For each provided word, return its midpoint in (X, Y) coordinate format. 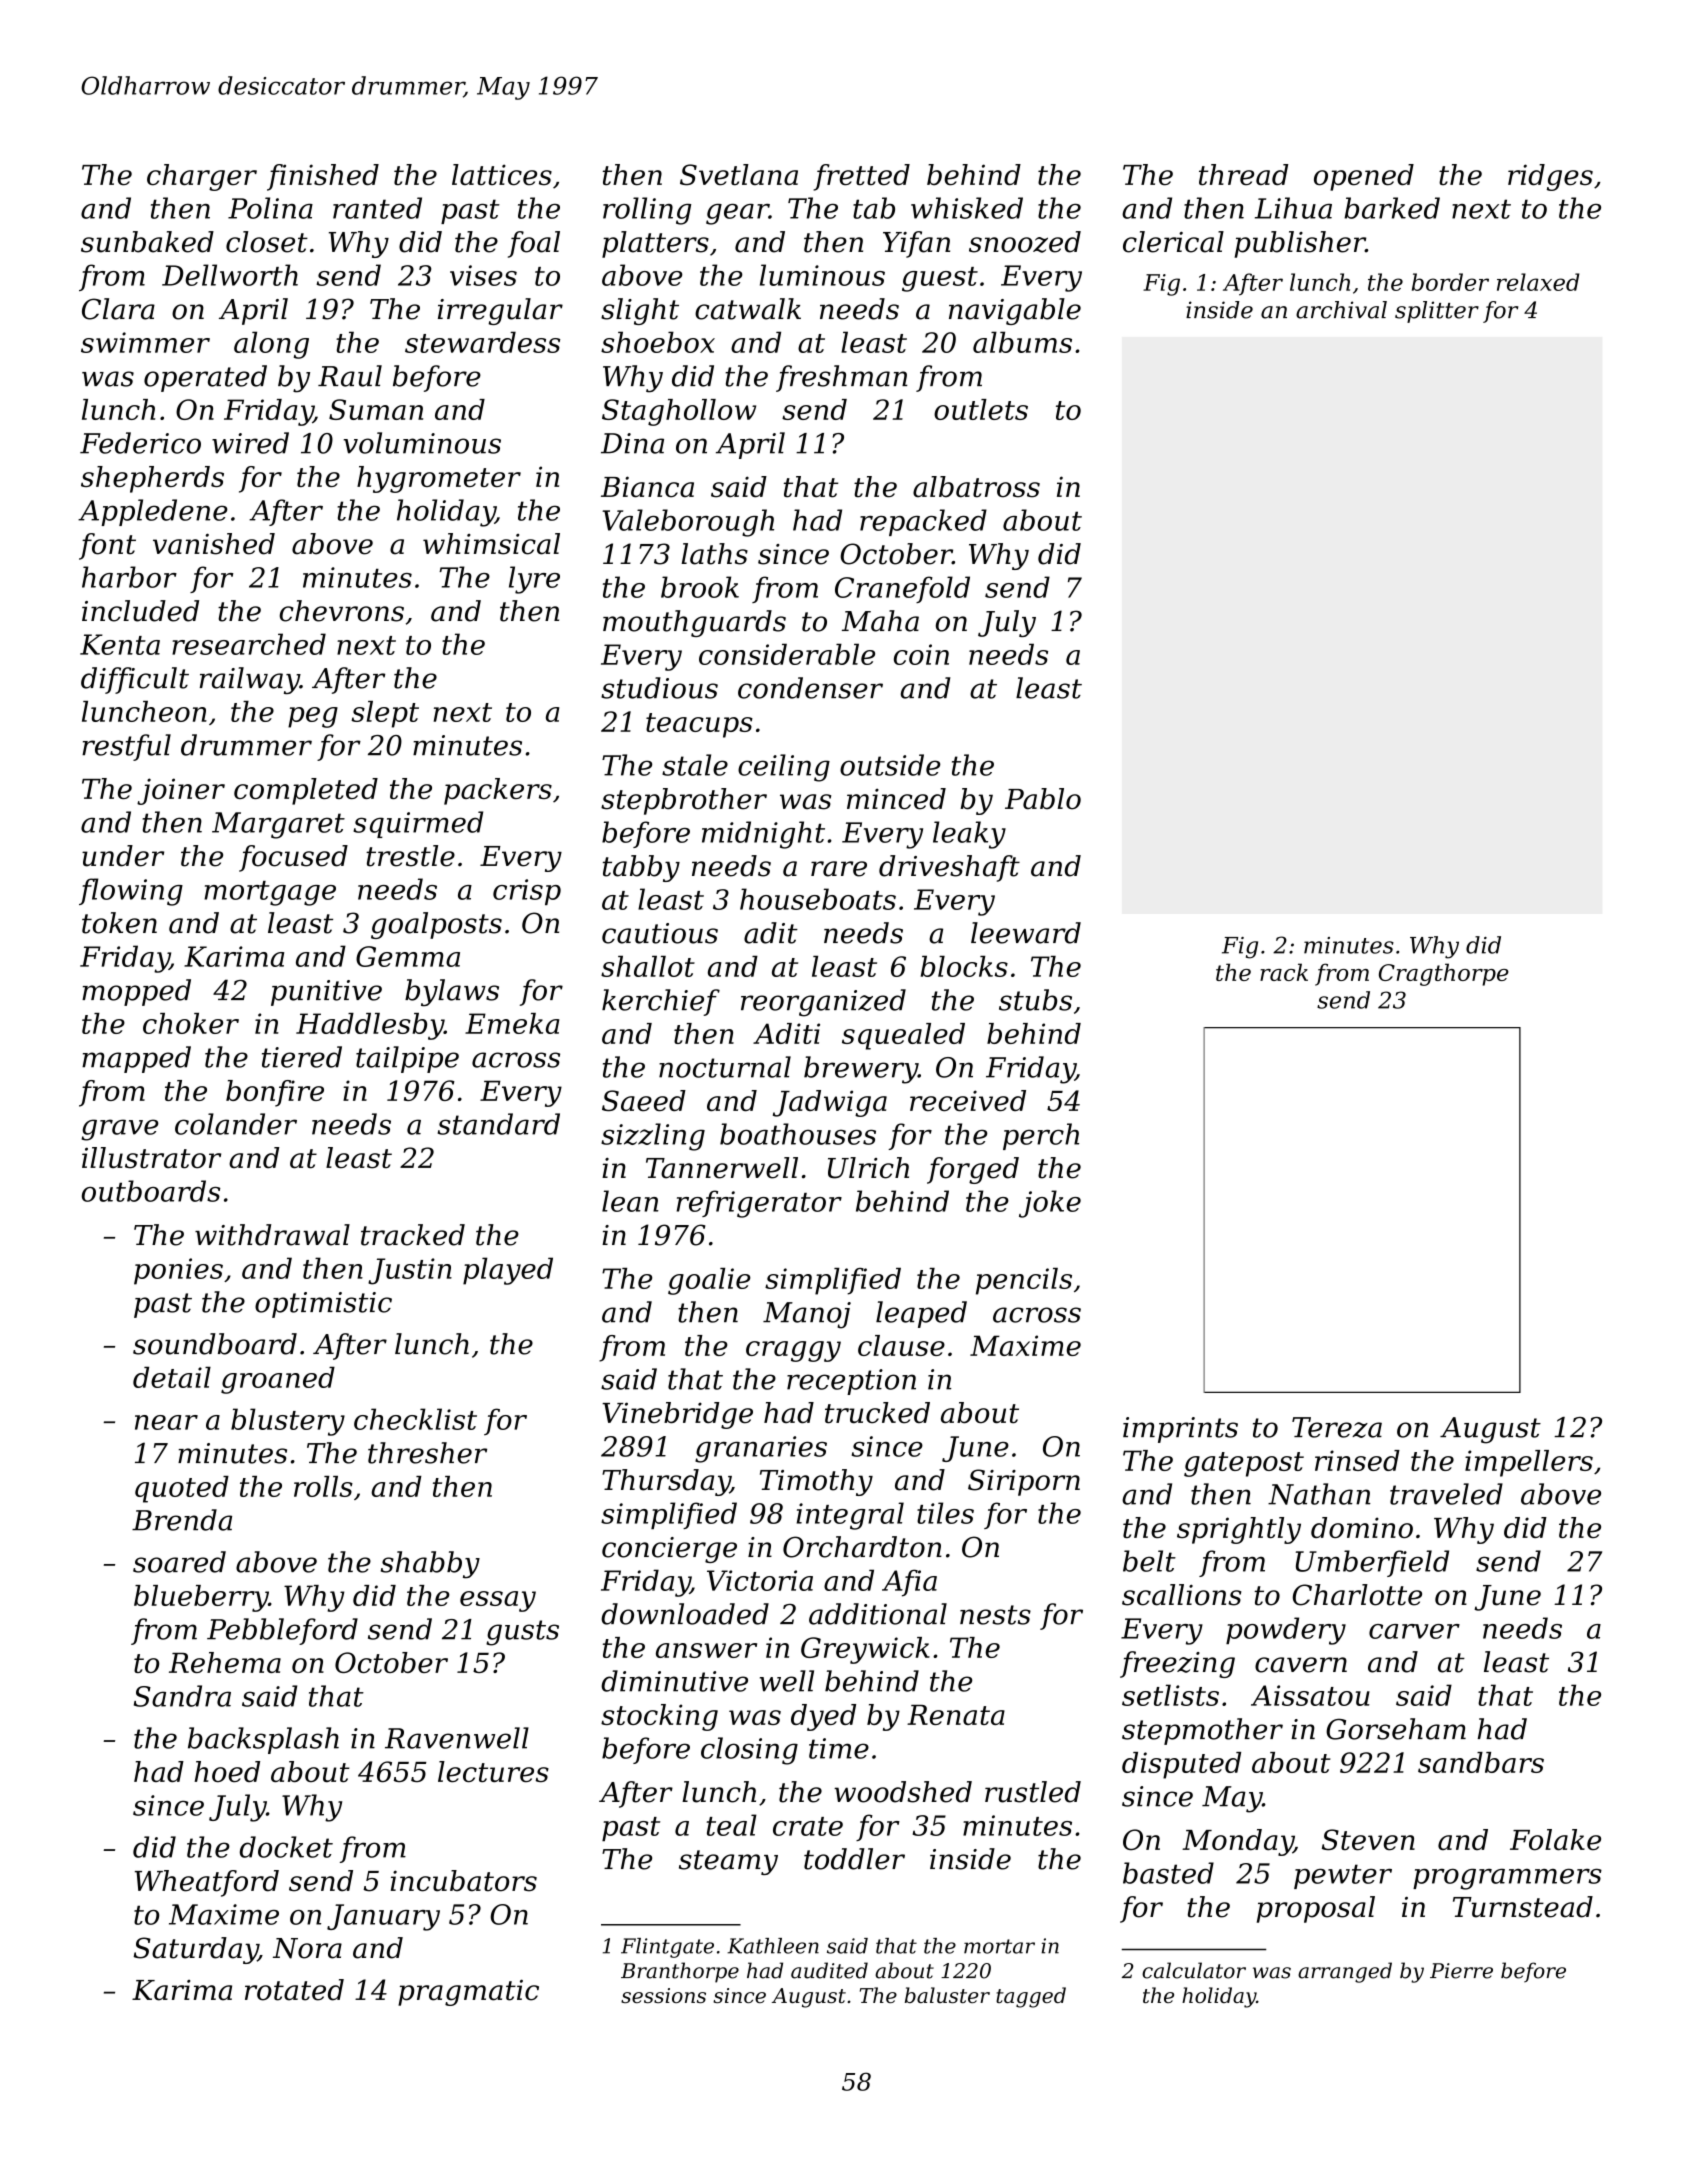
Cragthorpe (1444, 974)
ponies (178, 1271)
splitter (1437, 312)
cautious (660, 933)
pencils (1024, 1281)
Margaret (278, 825)
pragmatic (468, 1992)
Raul (350, 376)
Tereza (1337, 1427)
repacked (923, 522)
